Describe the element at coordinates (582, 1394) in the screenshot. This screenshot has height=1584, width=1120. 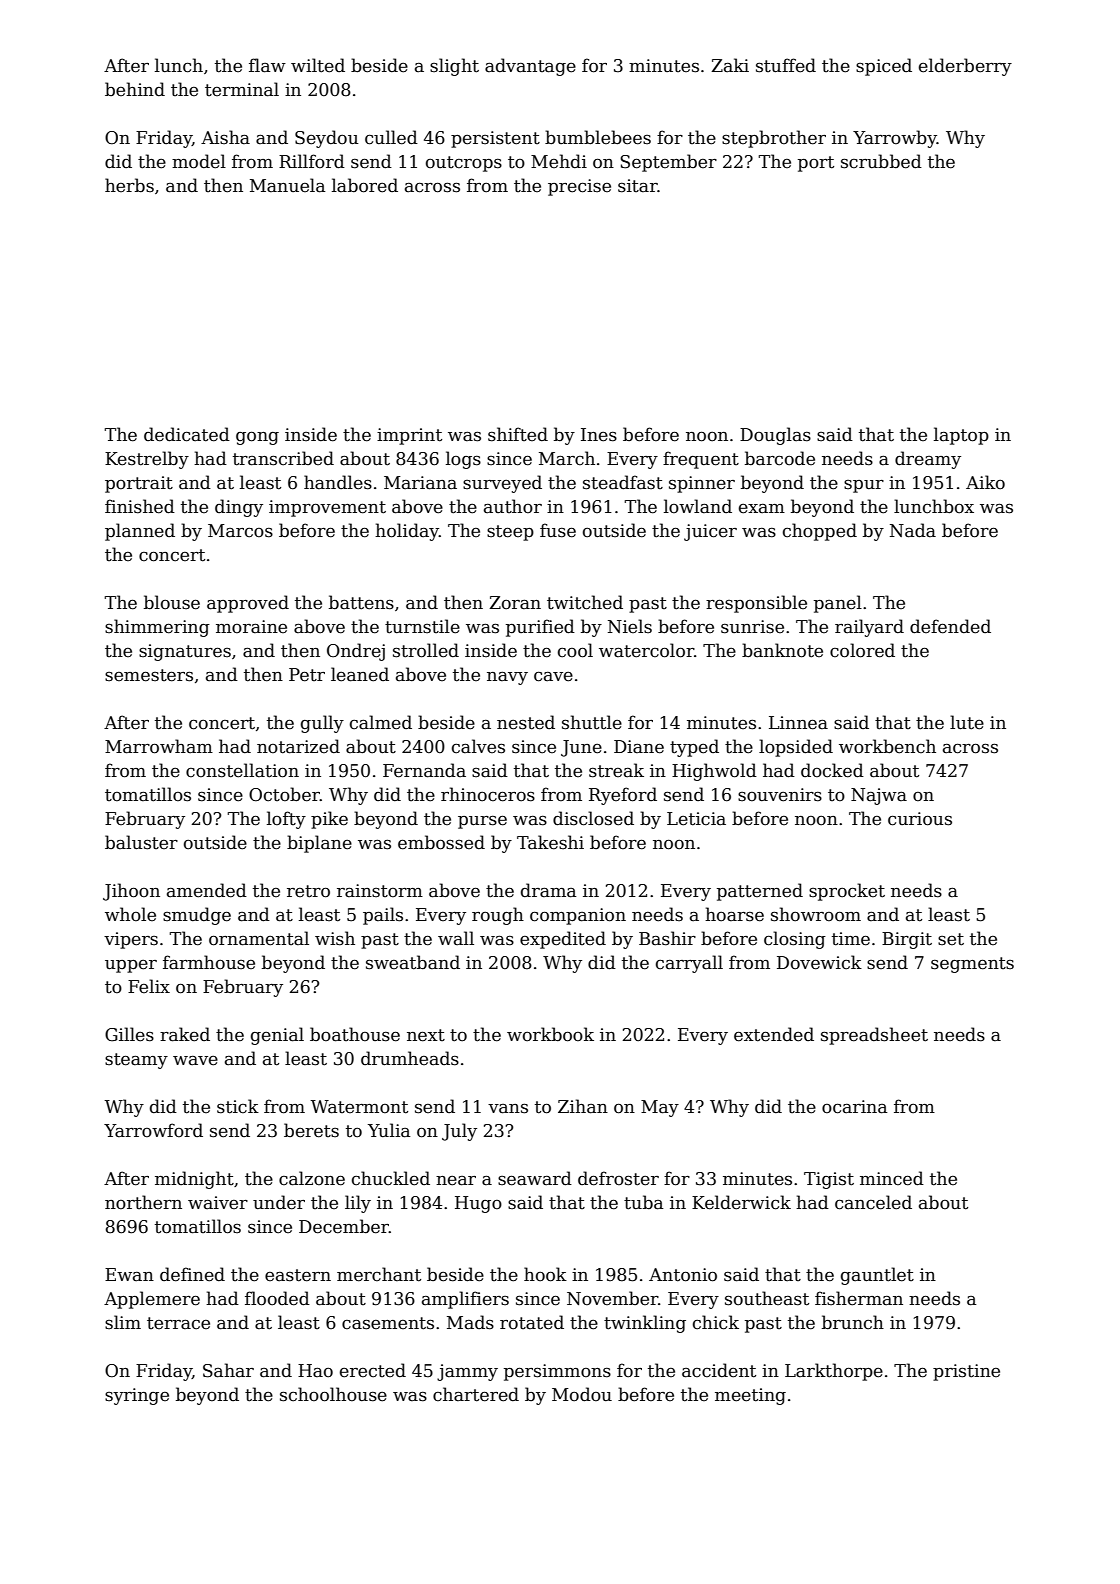
I see `Modou` at that location.
